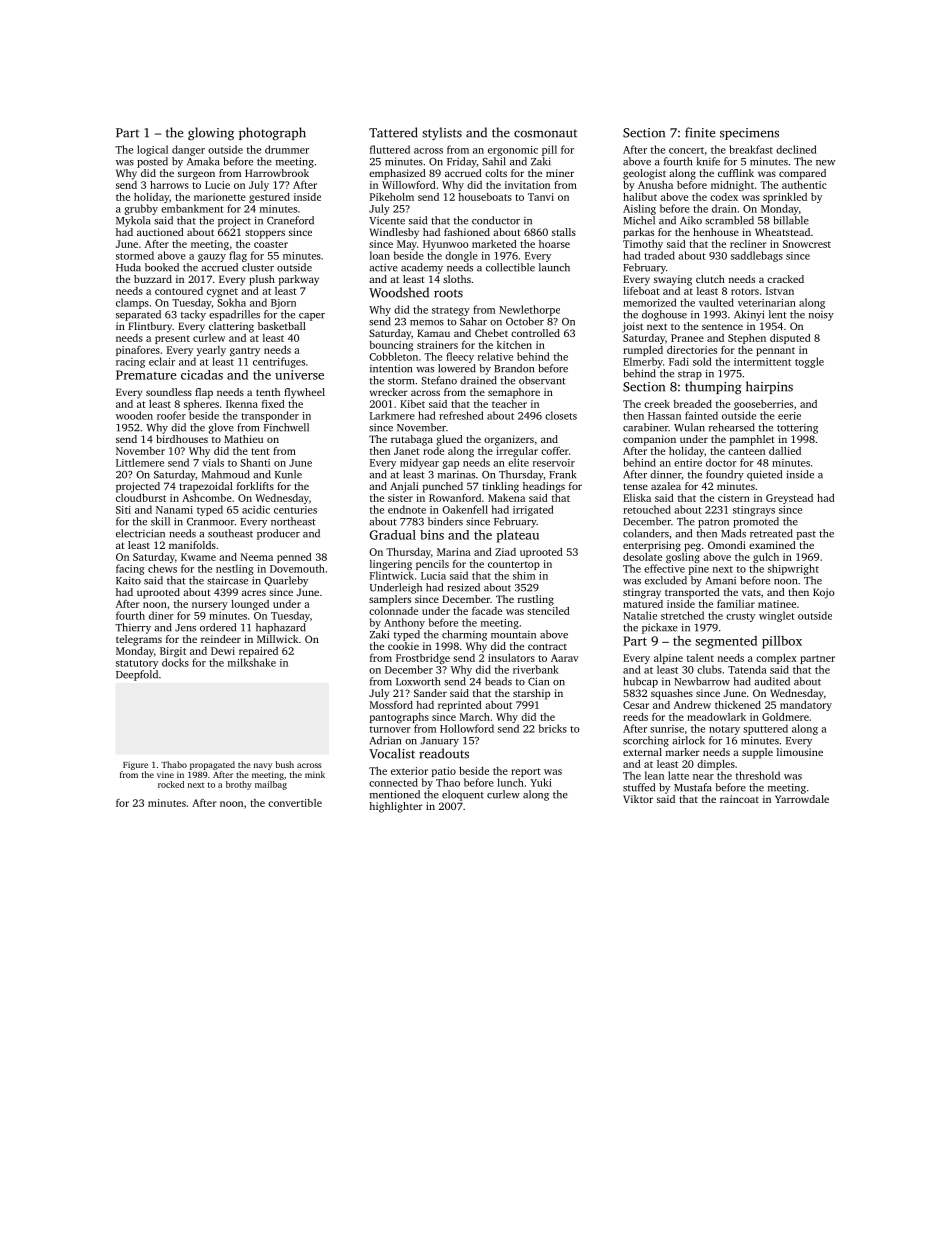 Image resolution: width=952 pixels, height=1233 pixels. Describe the element at coordinates (397, 174) in the image. I see `emphasized` at that location.
